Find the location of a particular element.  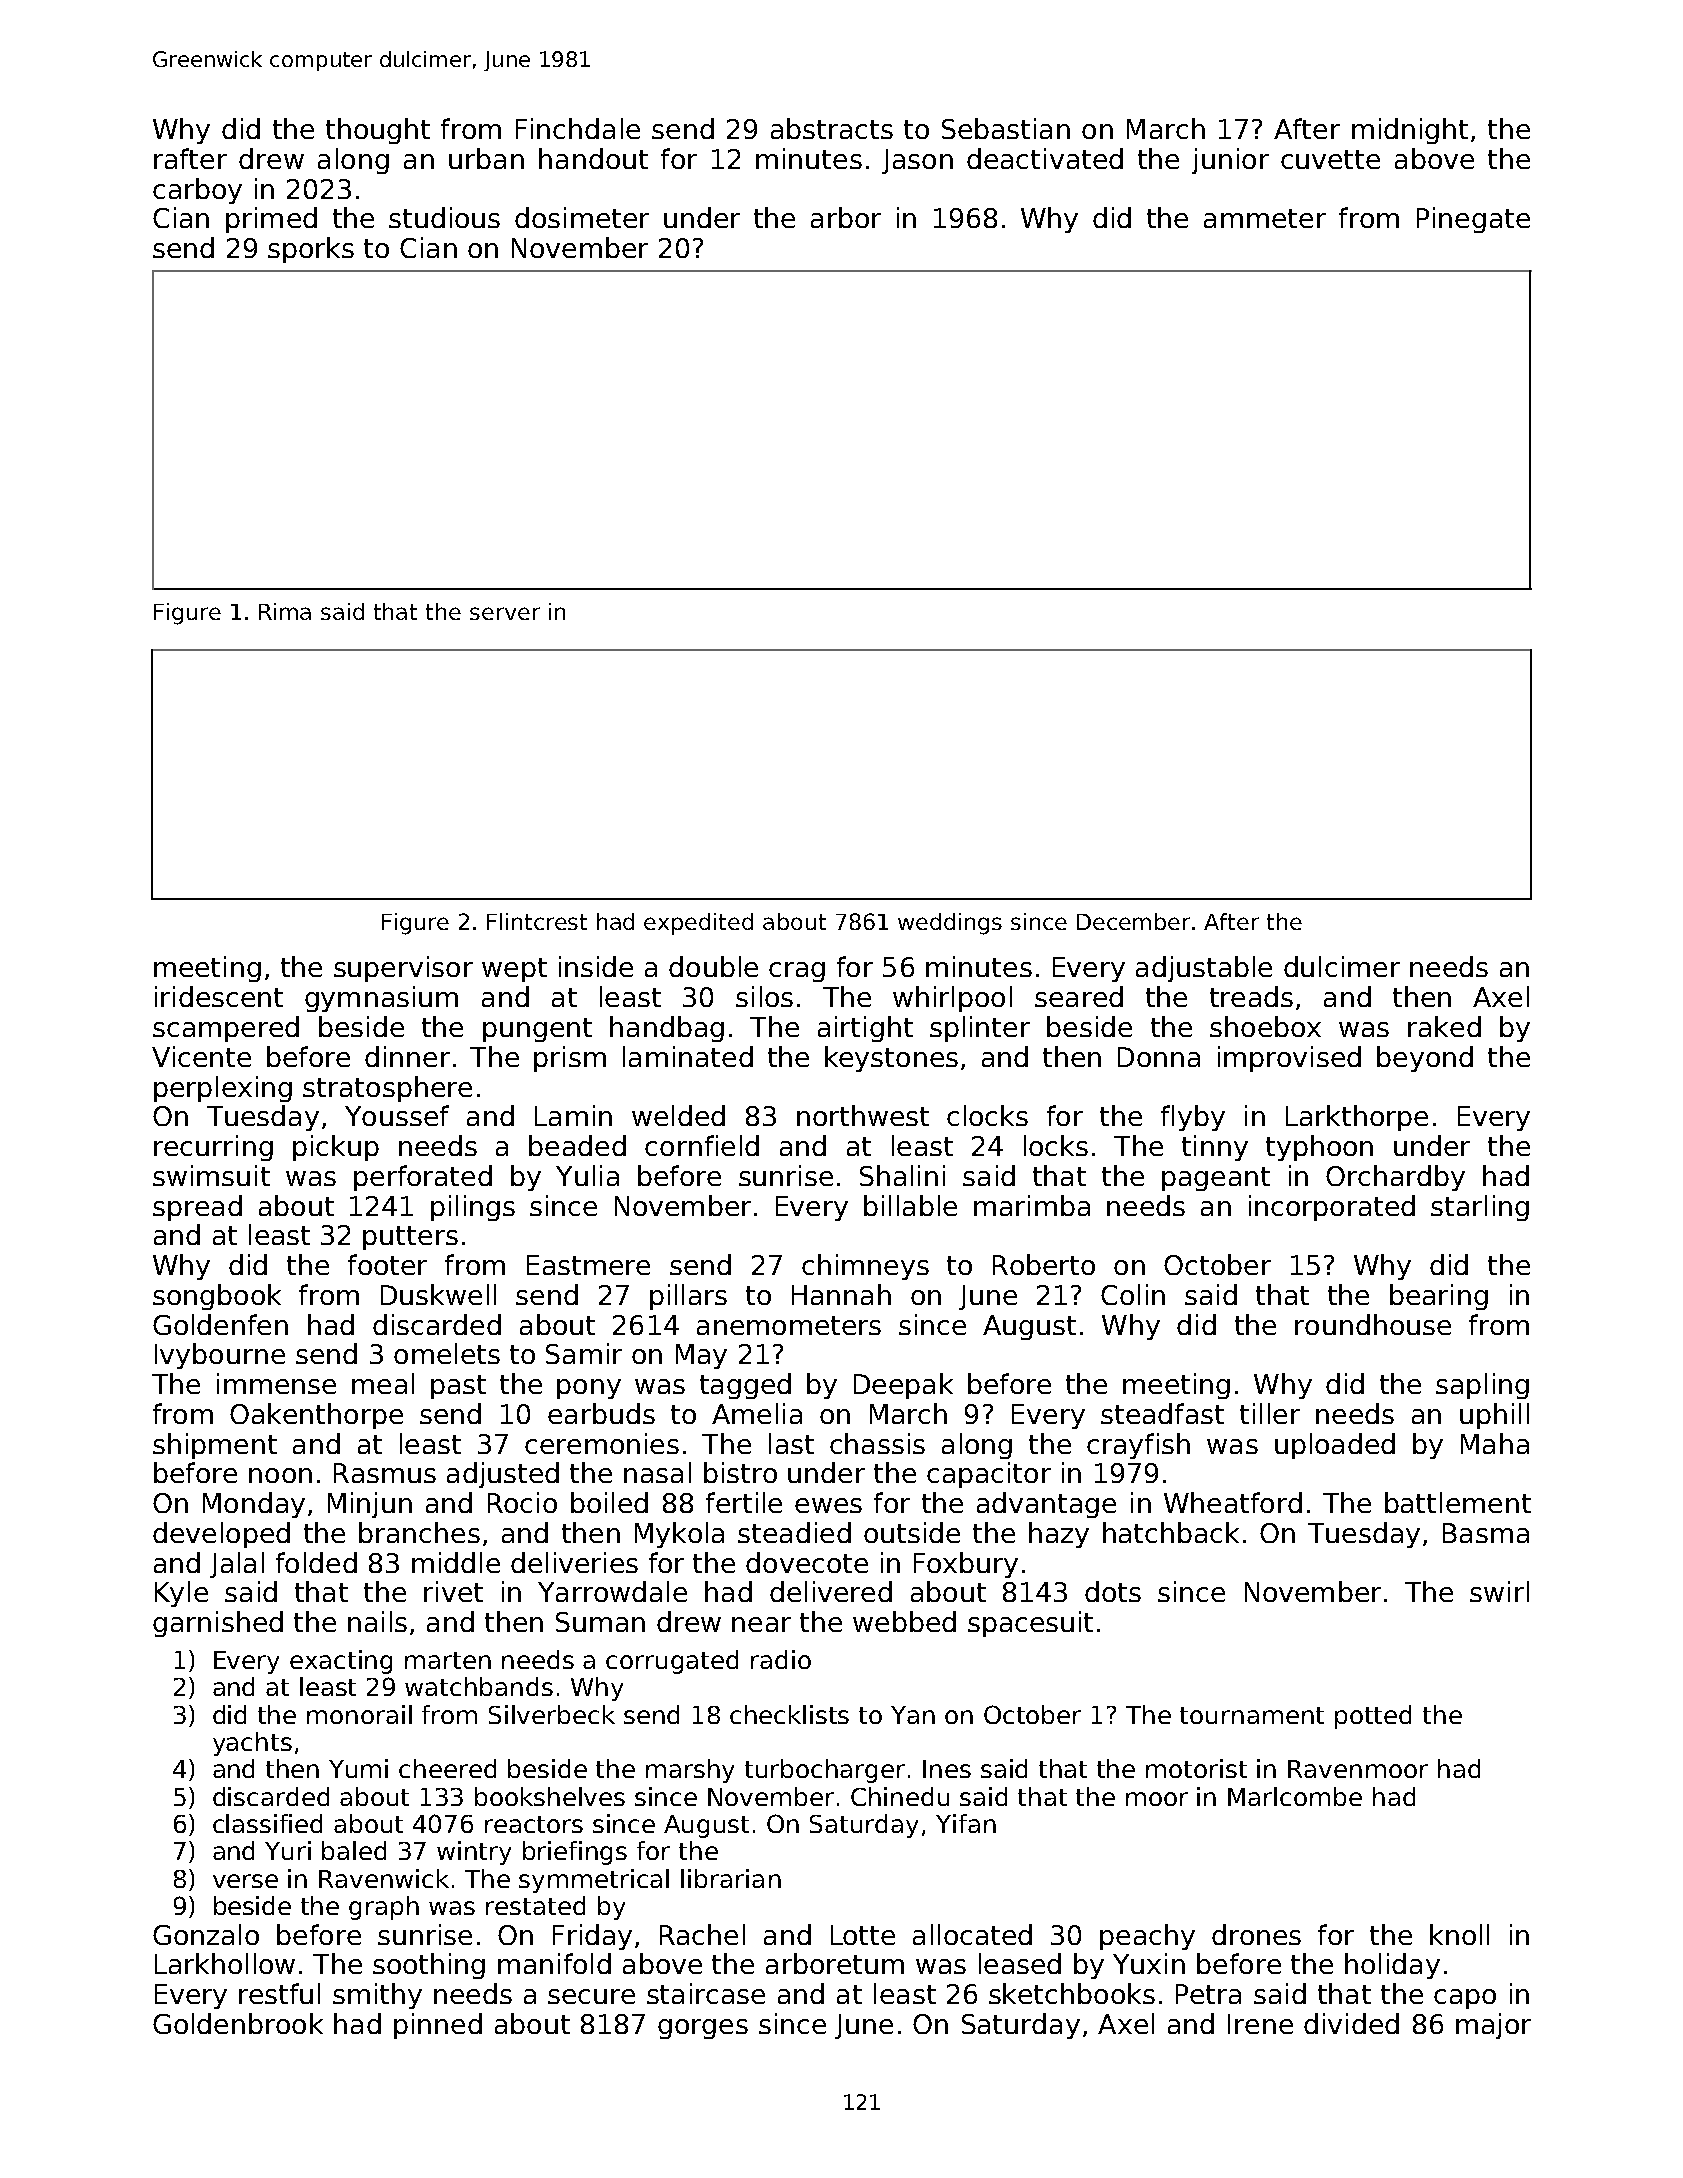

tiller is located at coordinates (1270, 1413).
